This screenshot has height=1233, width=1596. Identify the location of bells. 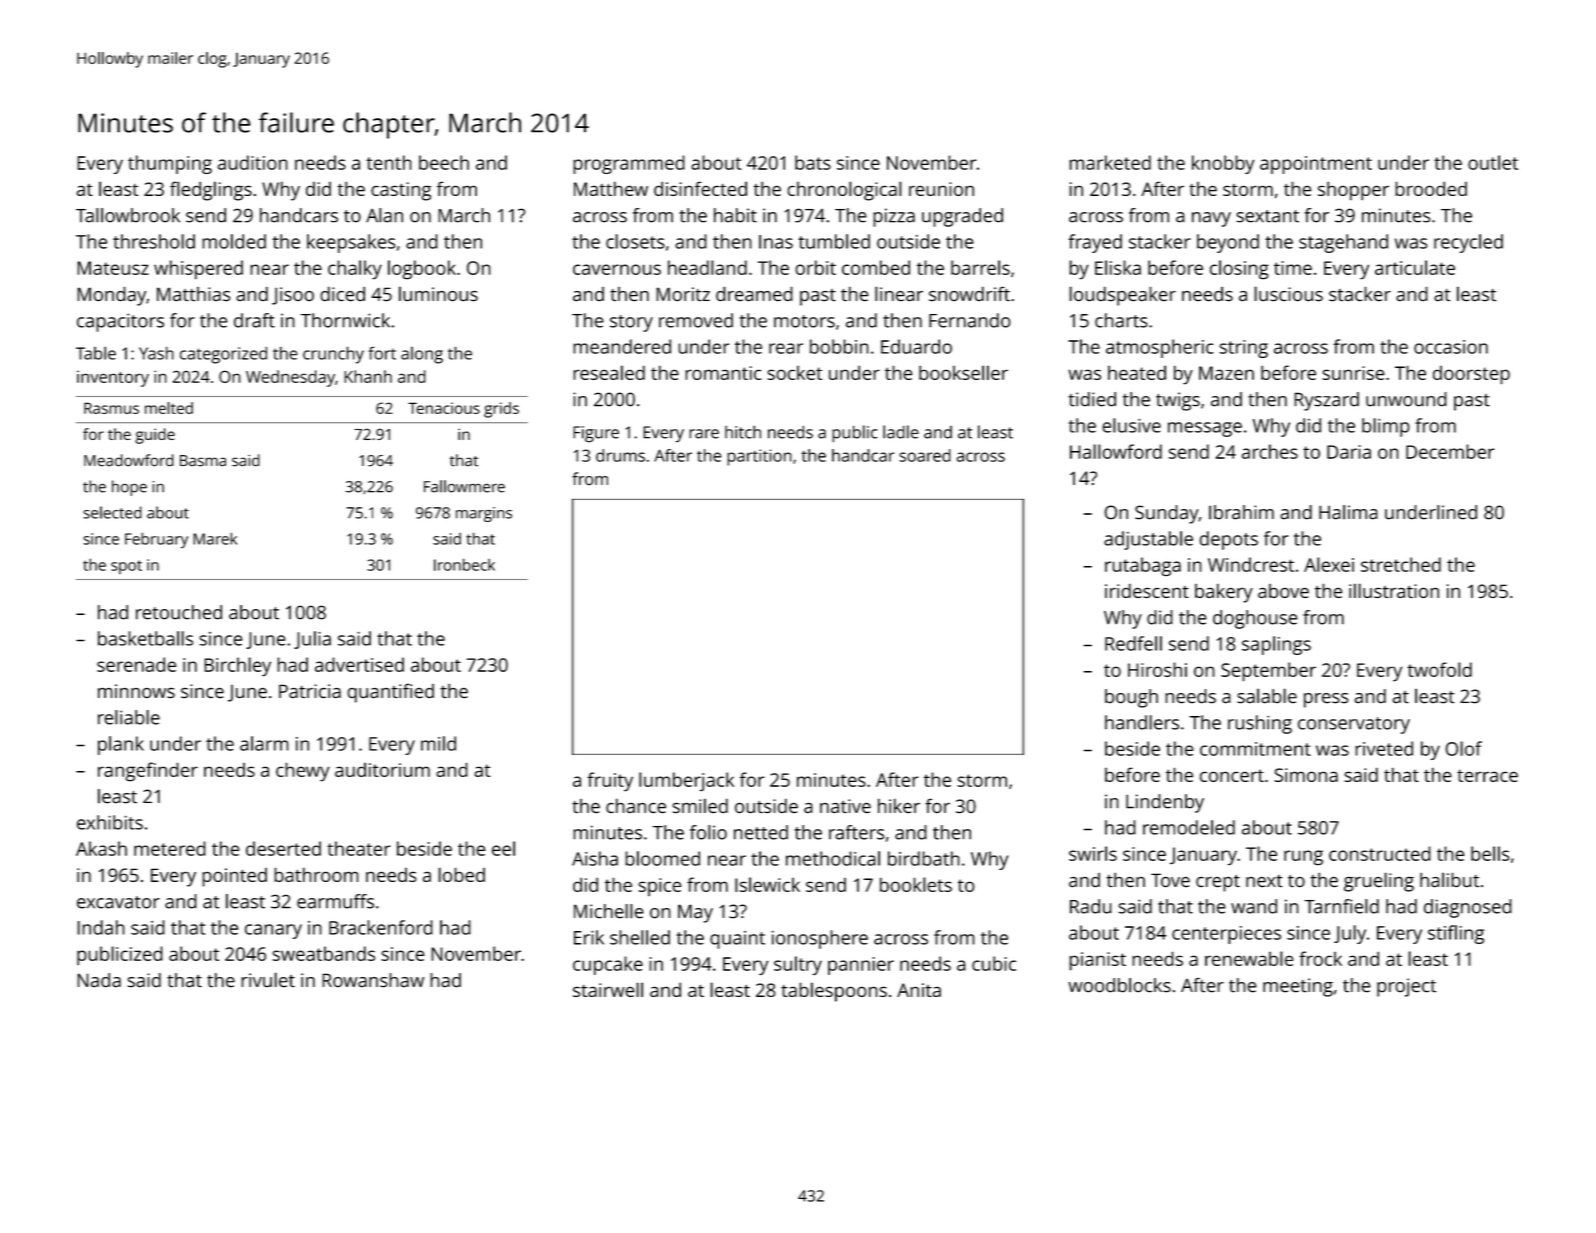
(1490, 853).
